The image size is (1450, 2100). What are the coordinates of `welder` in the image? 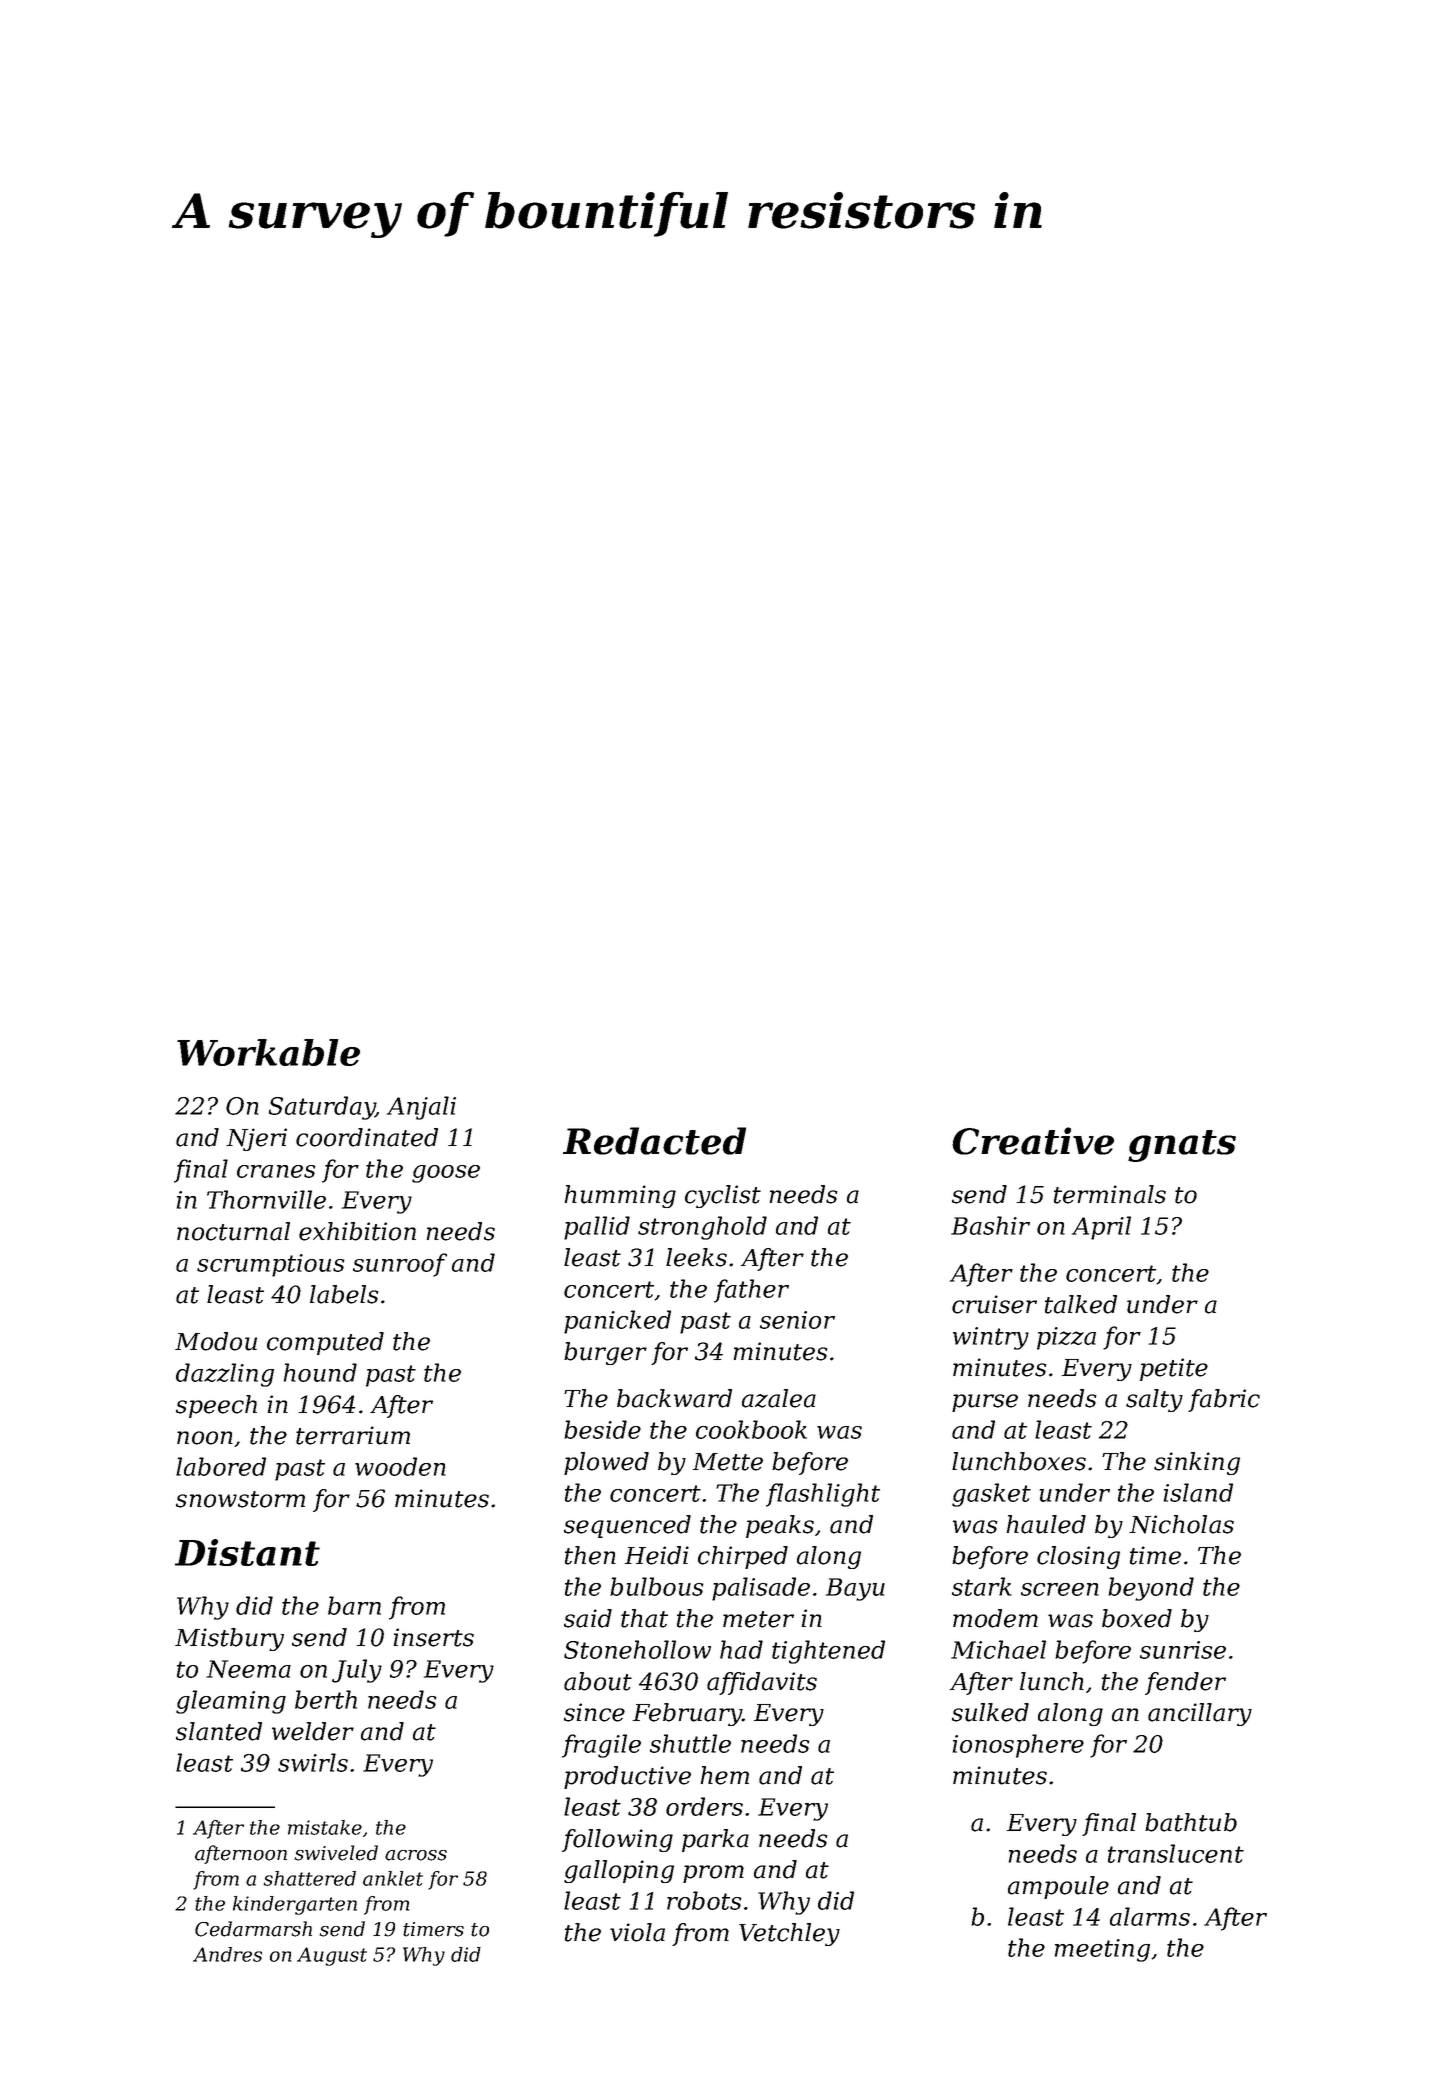 It's located at (313, 1731).
